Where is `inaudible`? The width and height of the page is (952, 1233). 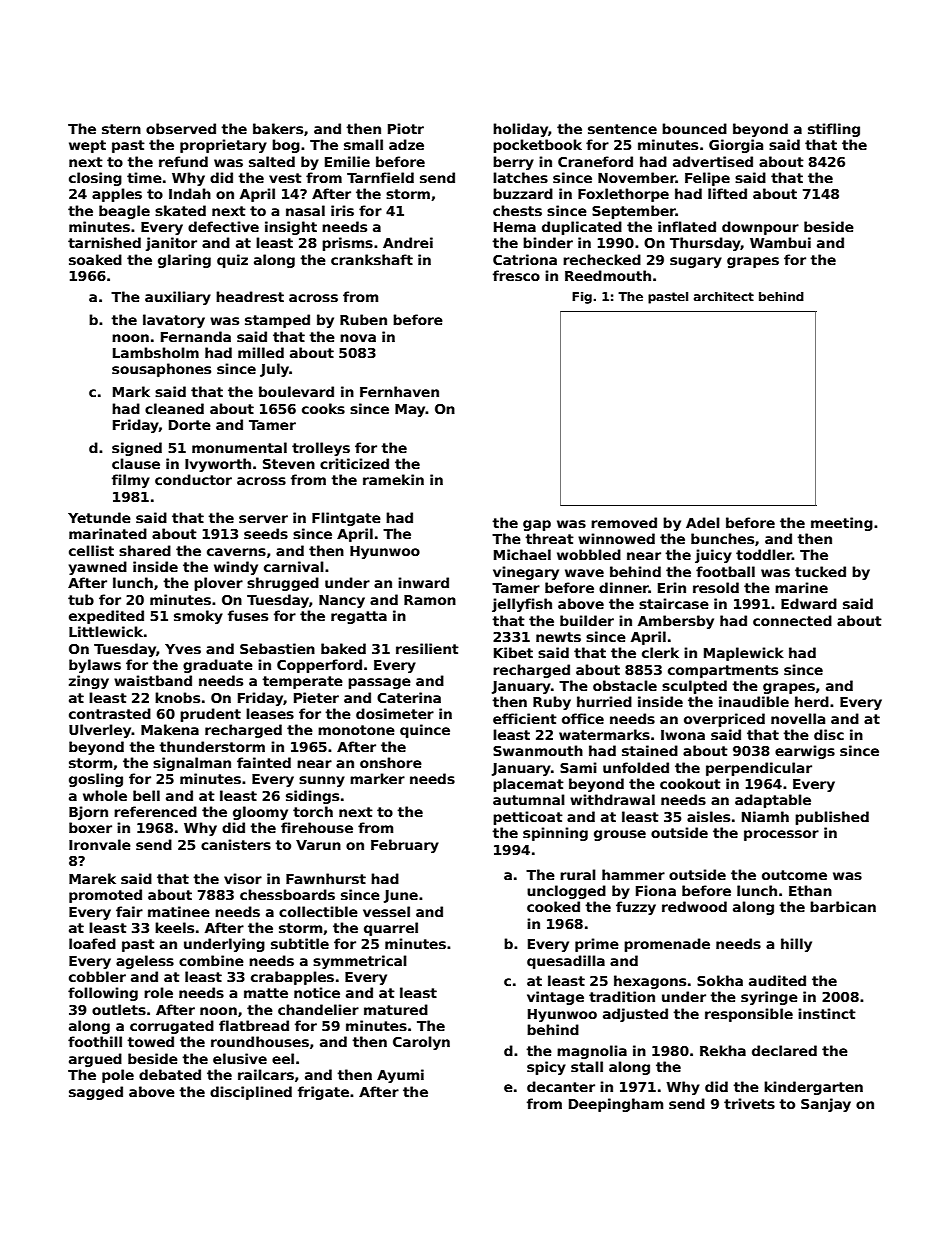 inaudible is located at coordinates (754, 701).
